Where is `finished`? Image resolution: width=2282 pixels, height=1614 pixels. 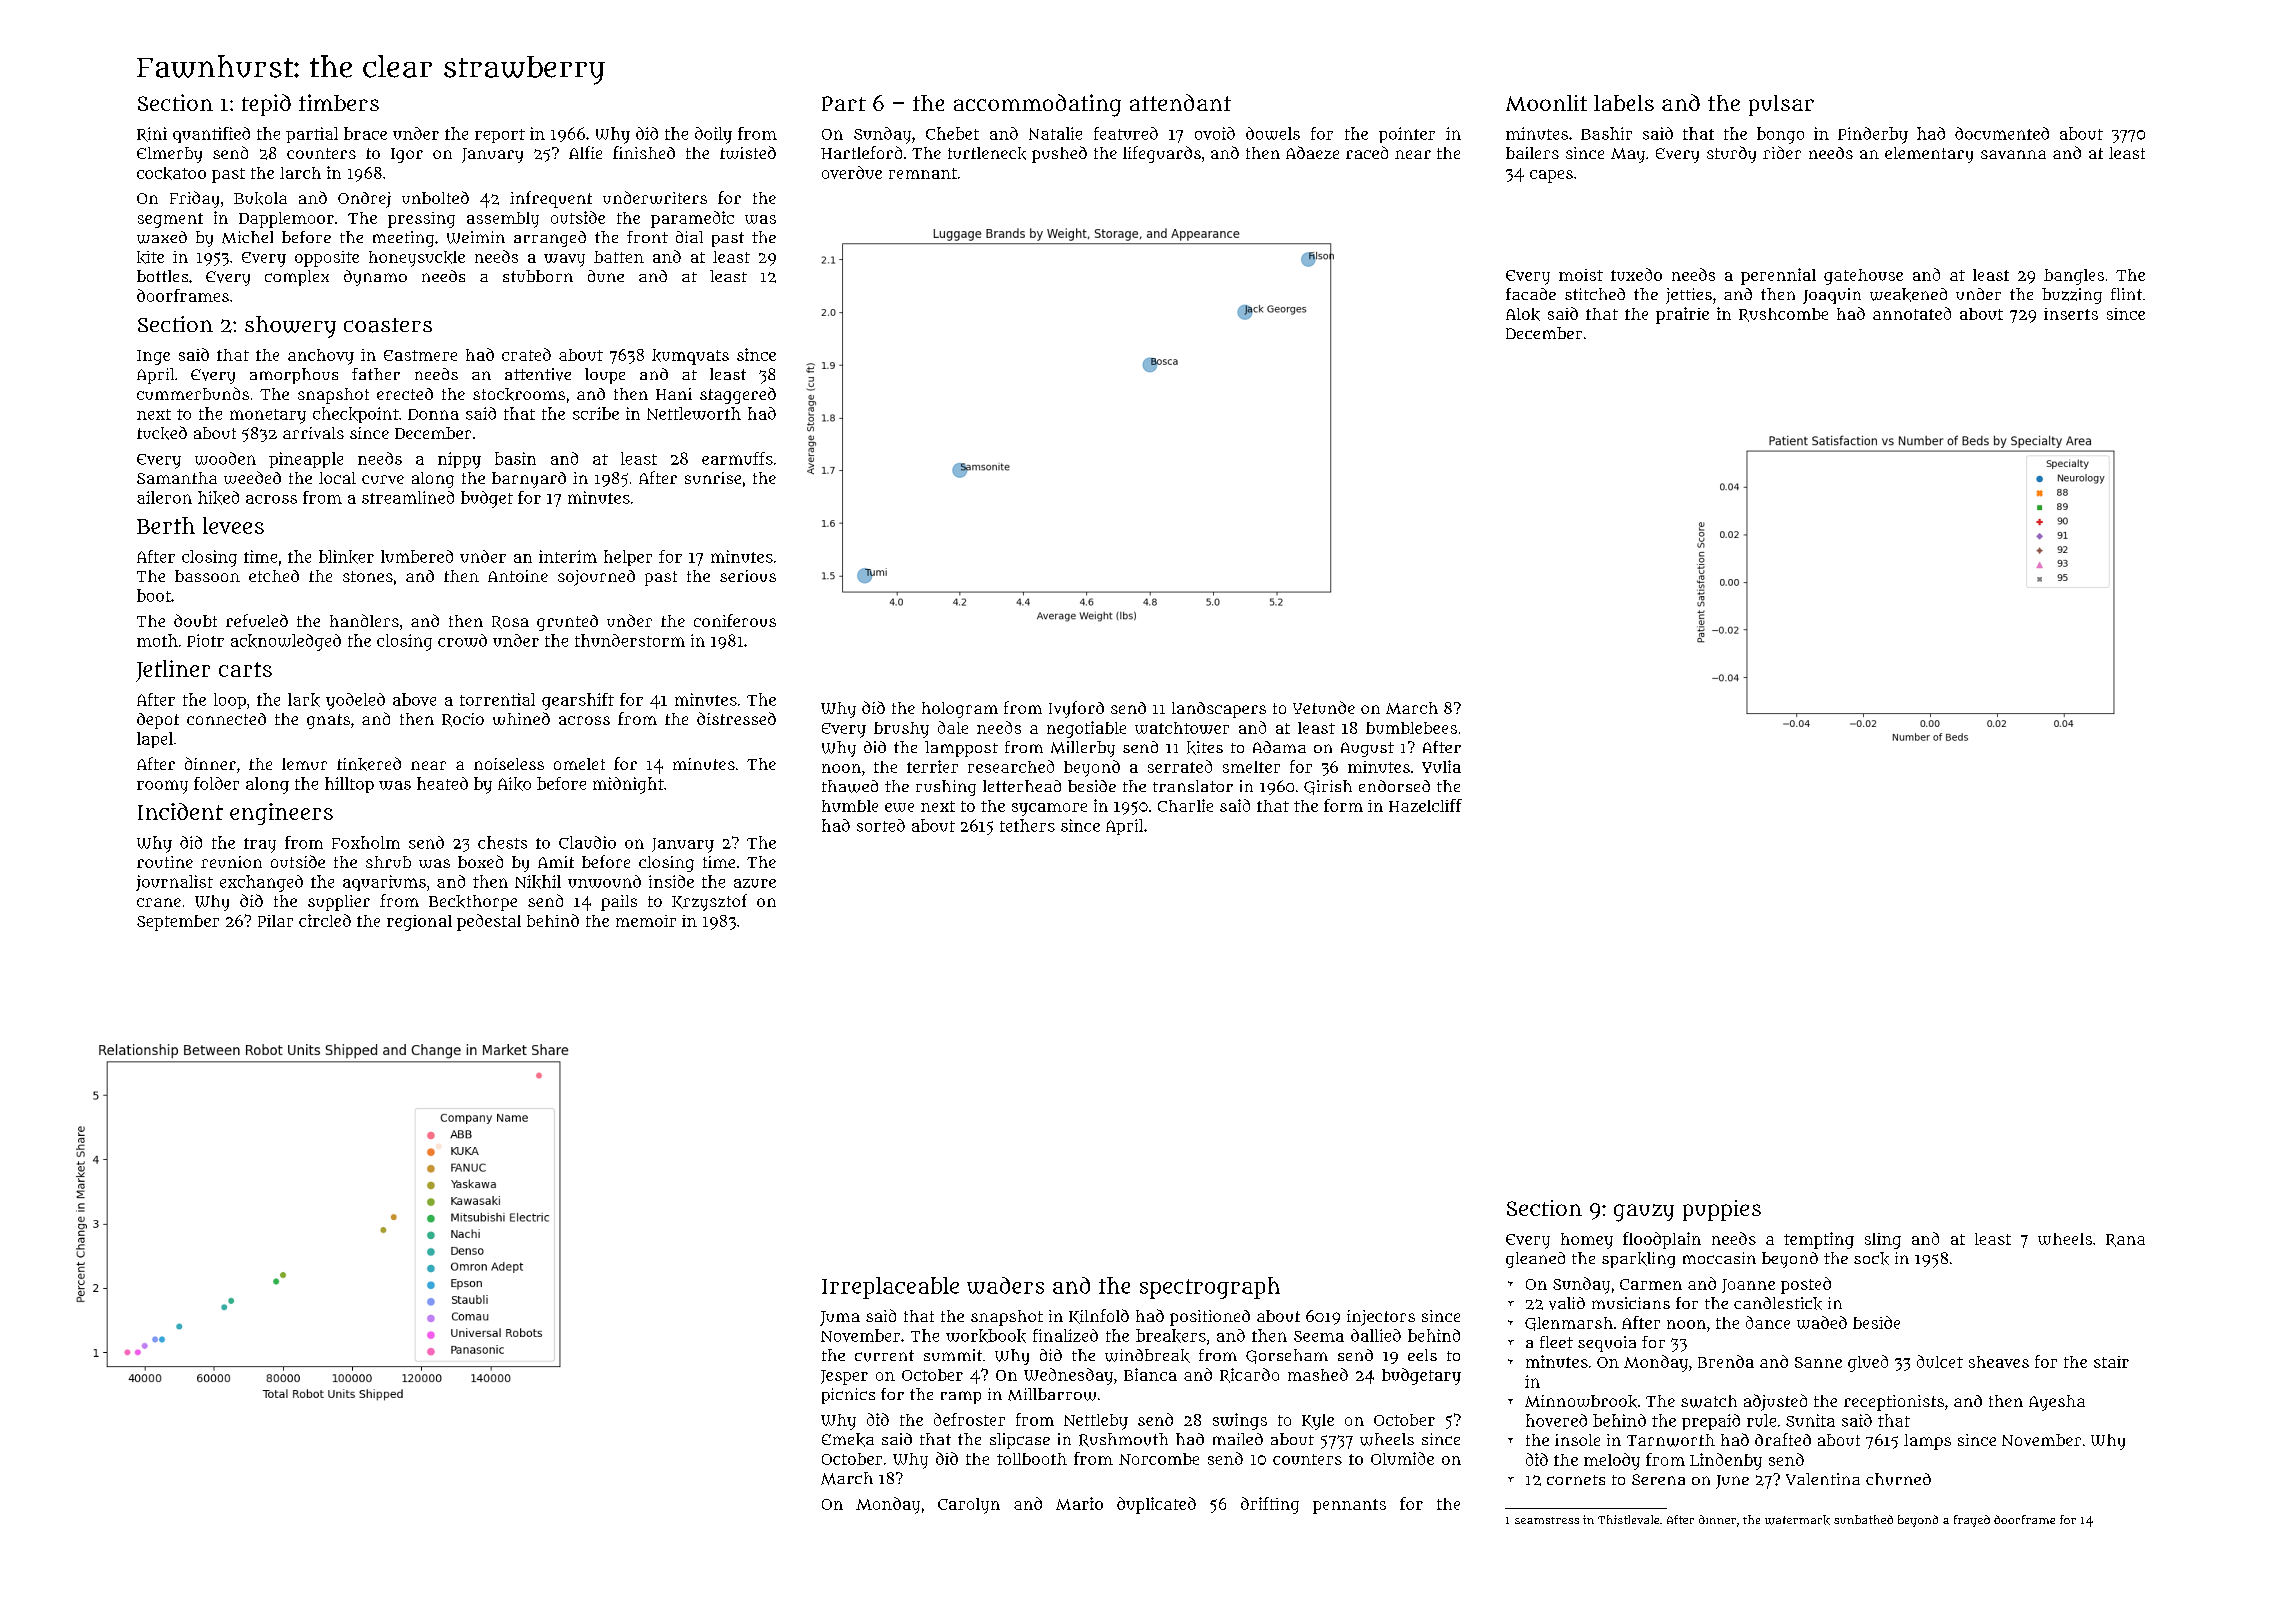
finished is located at coordinates (644, 152).
